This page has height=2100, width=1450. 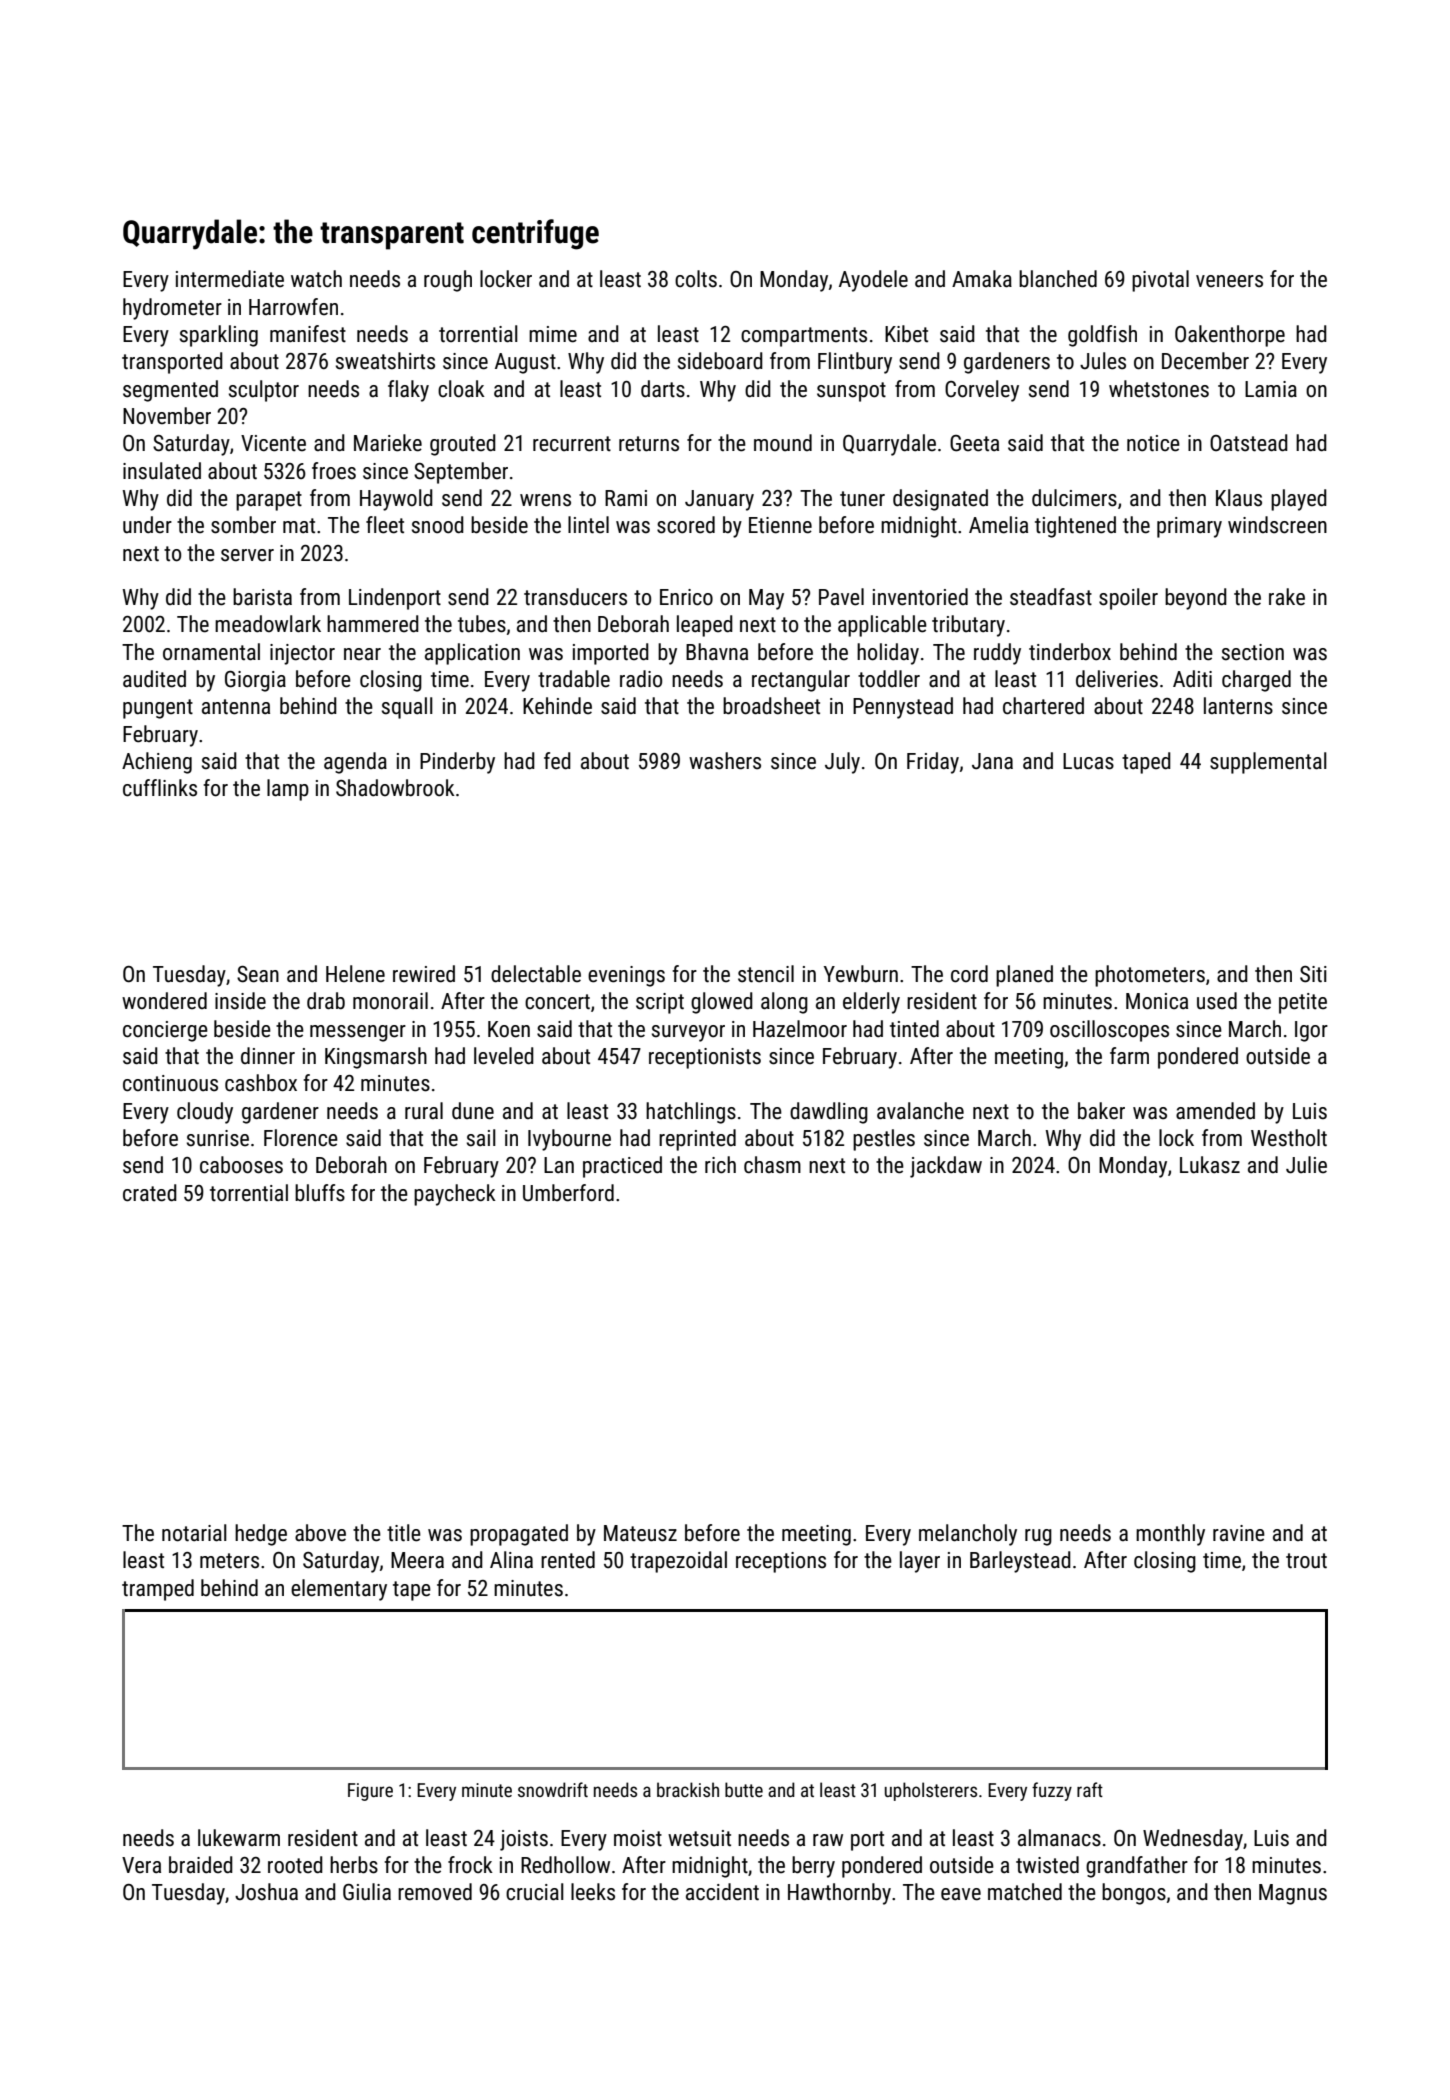 I want to click on above, so click(x=320, y=1533).
